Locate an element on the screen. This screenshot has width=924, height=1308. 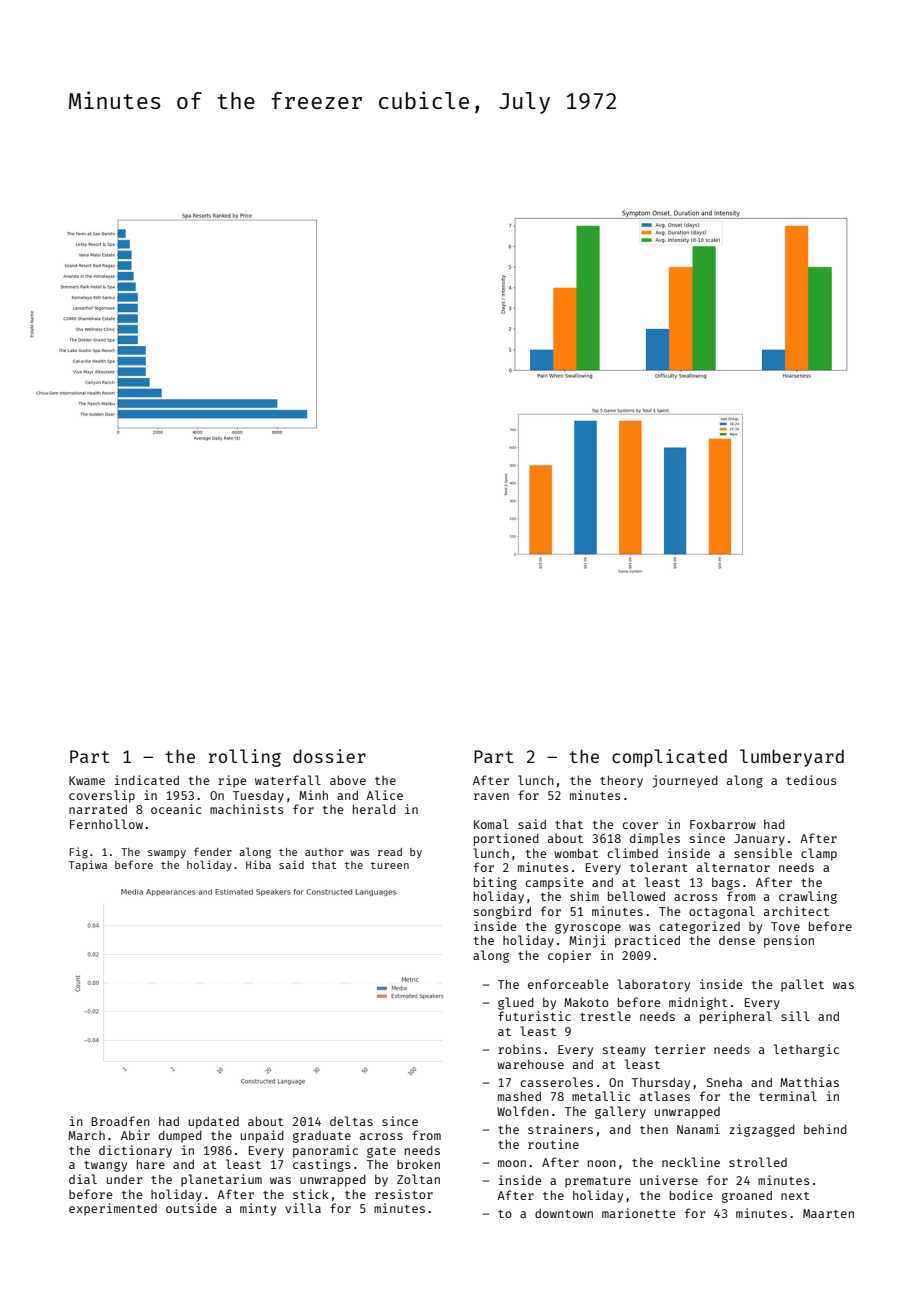
downtown is located at coordinates (564, 1213).
